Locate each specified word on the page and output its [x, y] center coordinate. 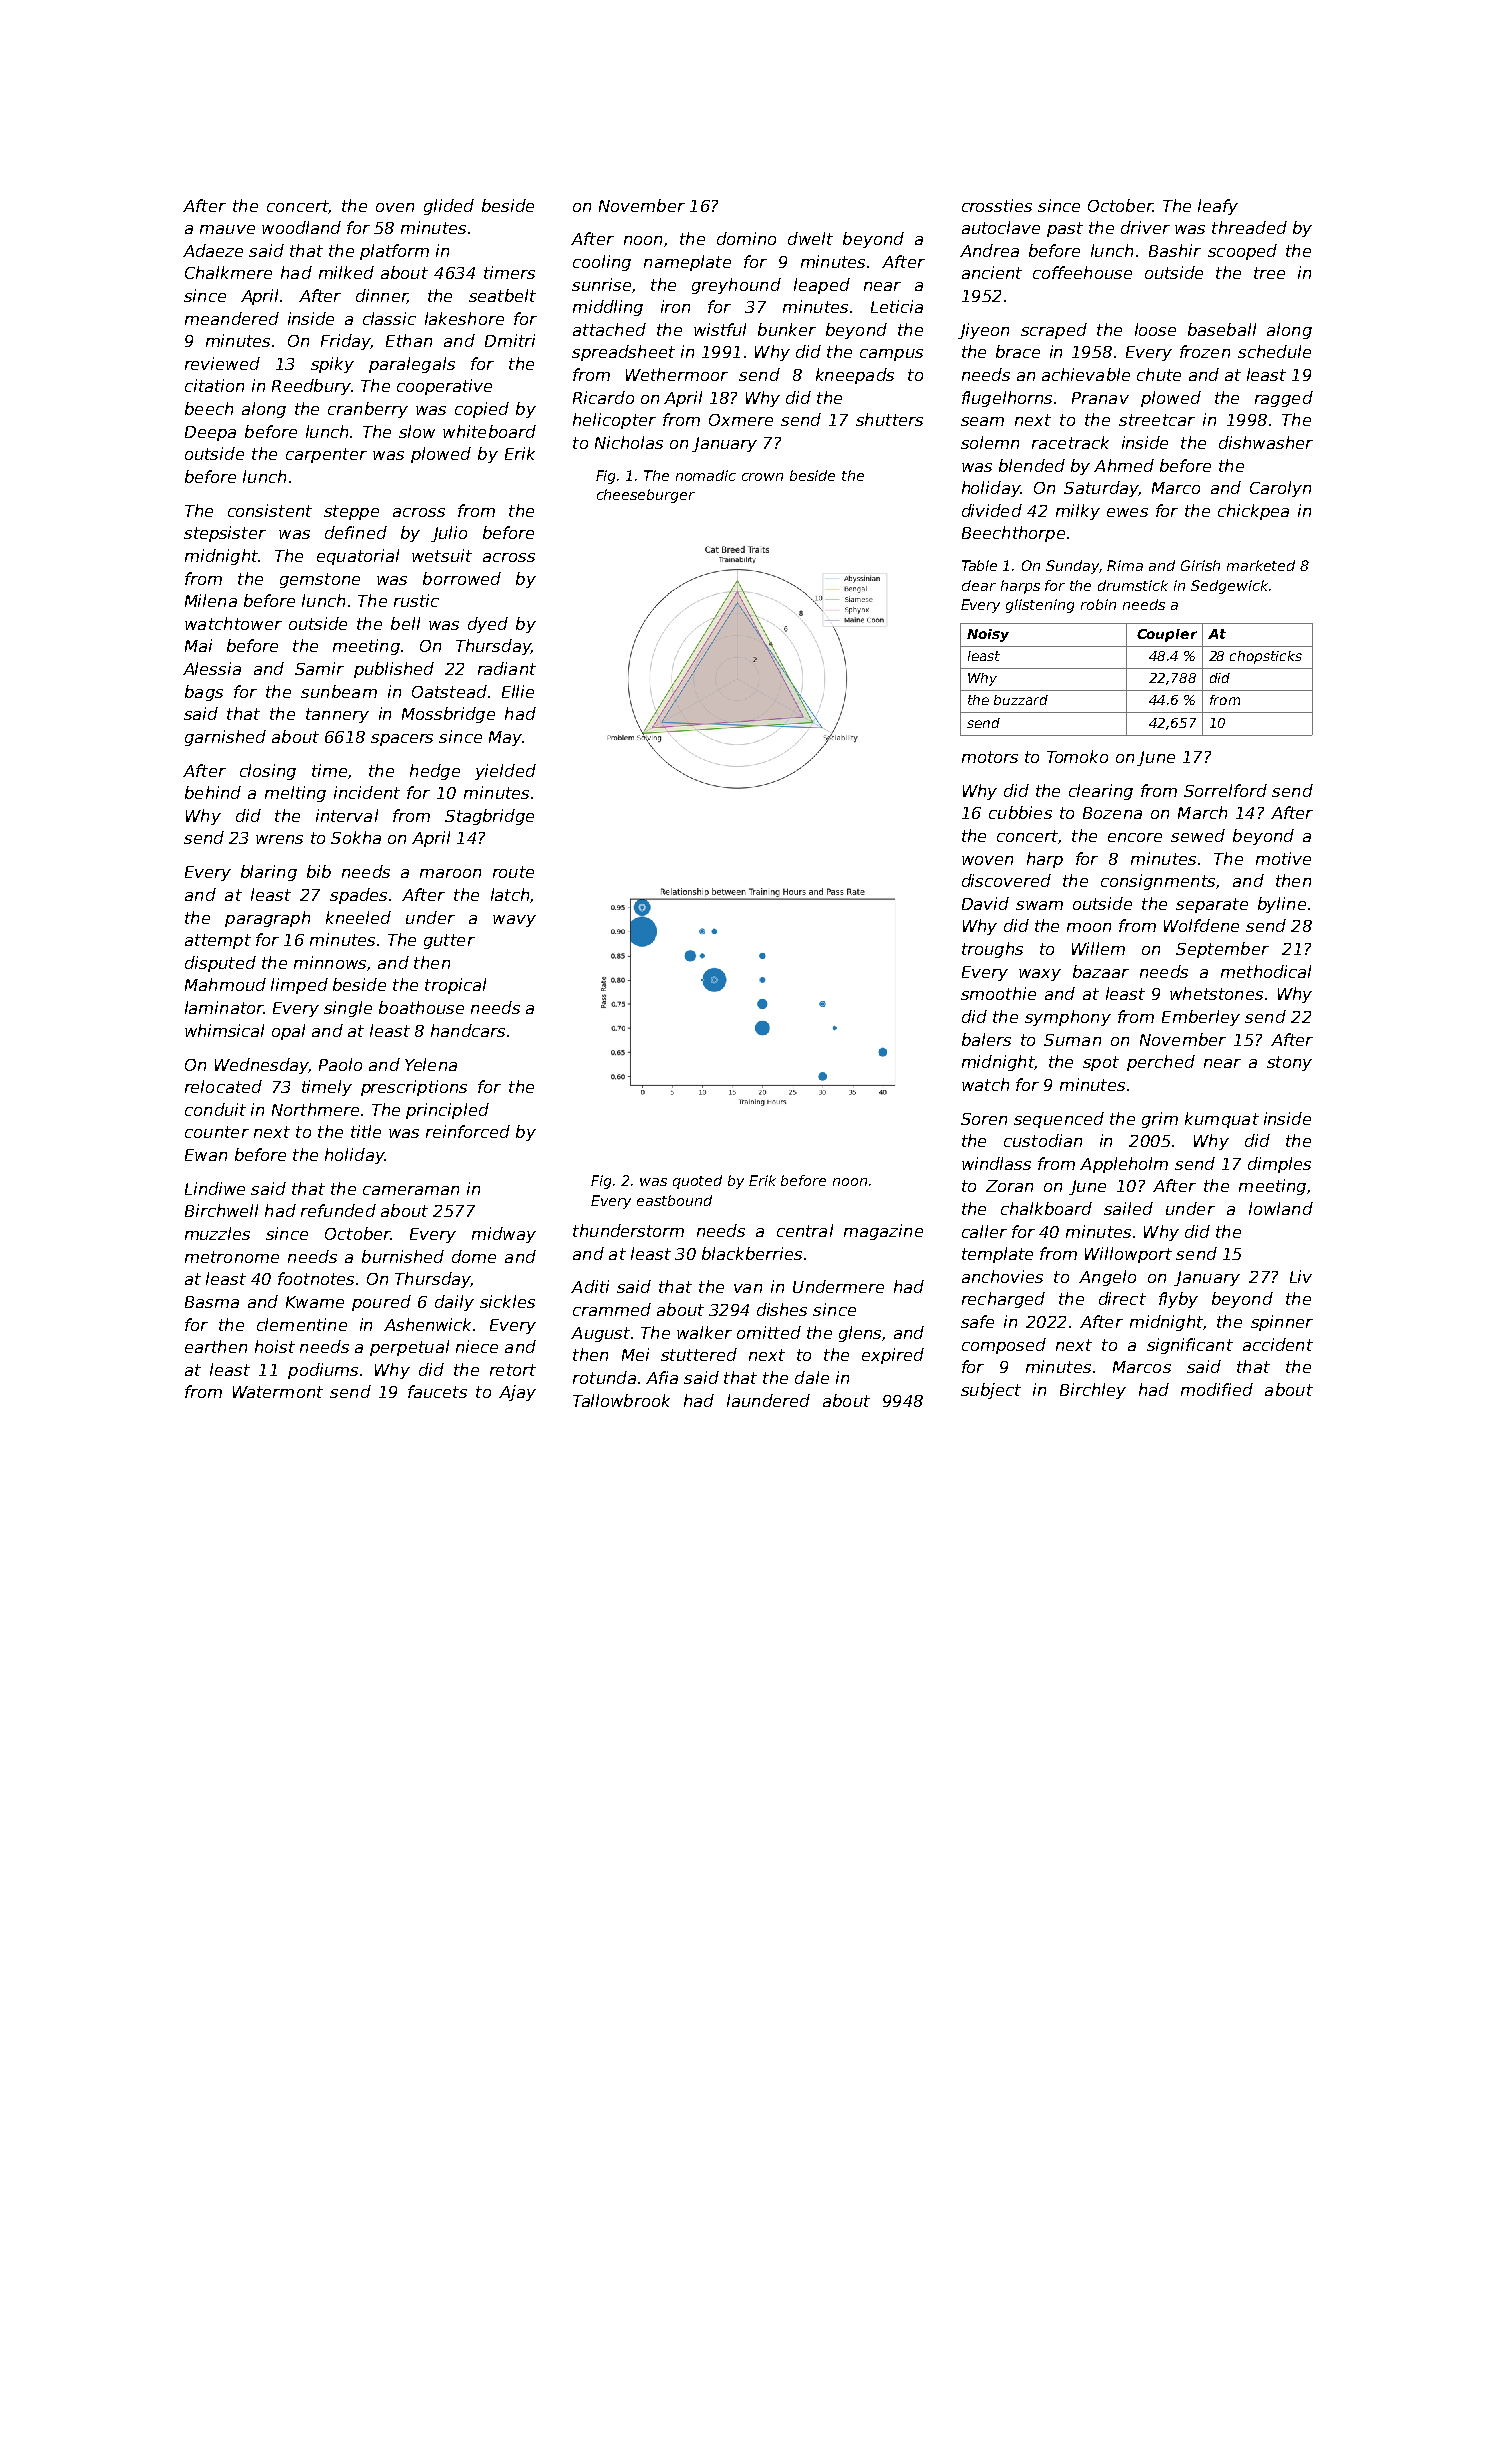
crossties [997, 205]
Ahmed [1124, 465]
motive [1283, 858]
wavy [514, 921]
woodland [301, 227]
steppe [351, 512]
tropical [455, 986]
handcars [468, 1030]
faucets [437, 1391]
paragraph [267, 919]
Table [979, 565]
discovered [1006, 880]
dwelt [810, 238]
